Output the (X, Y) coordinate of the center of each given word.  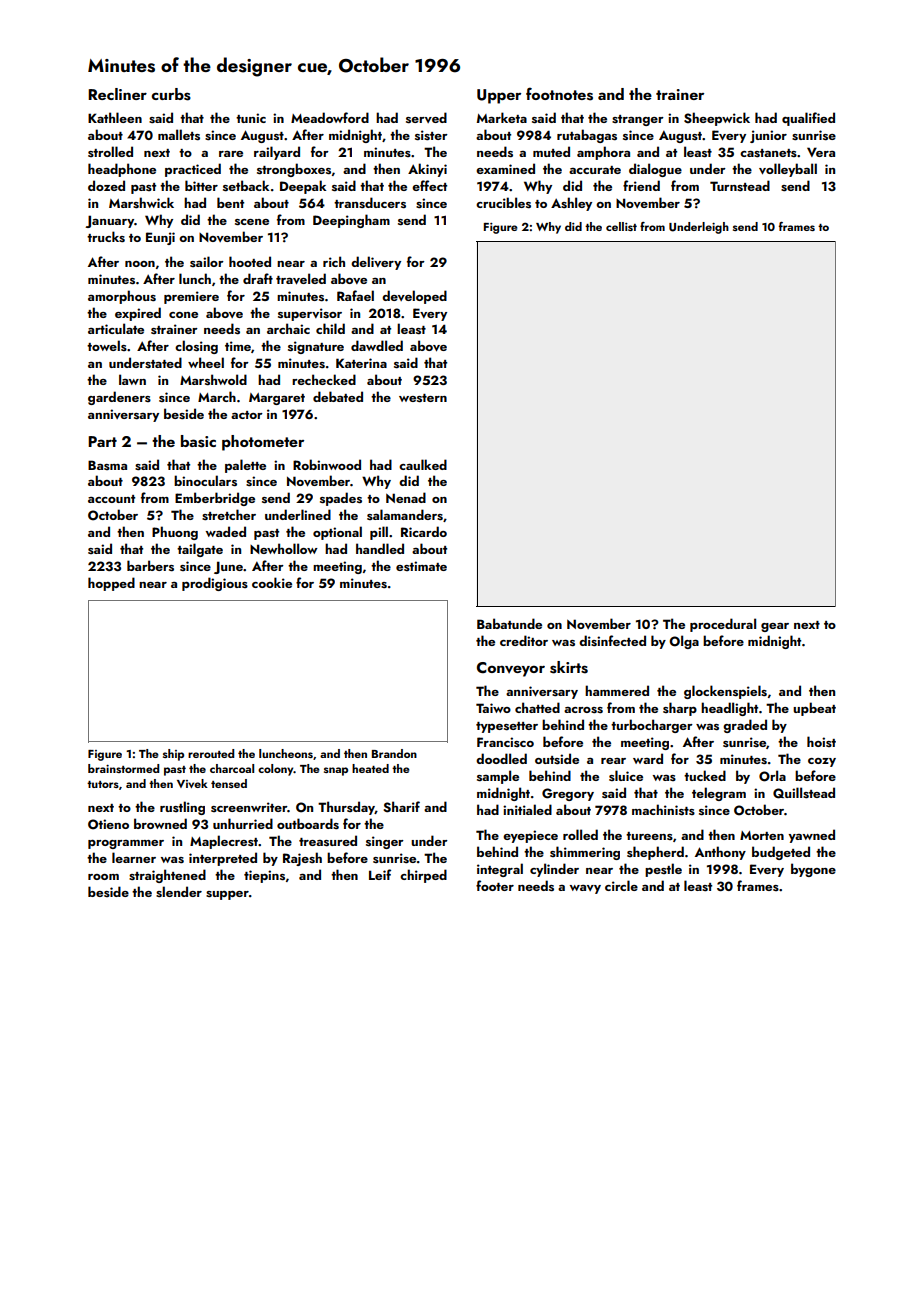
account (111, 499)
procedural (723, 625)
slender (179, 892)
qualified (808, 119)
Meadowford (330, 117)
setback (246, 186)
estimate (421, 566)
